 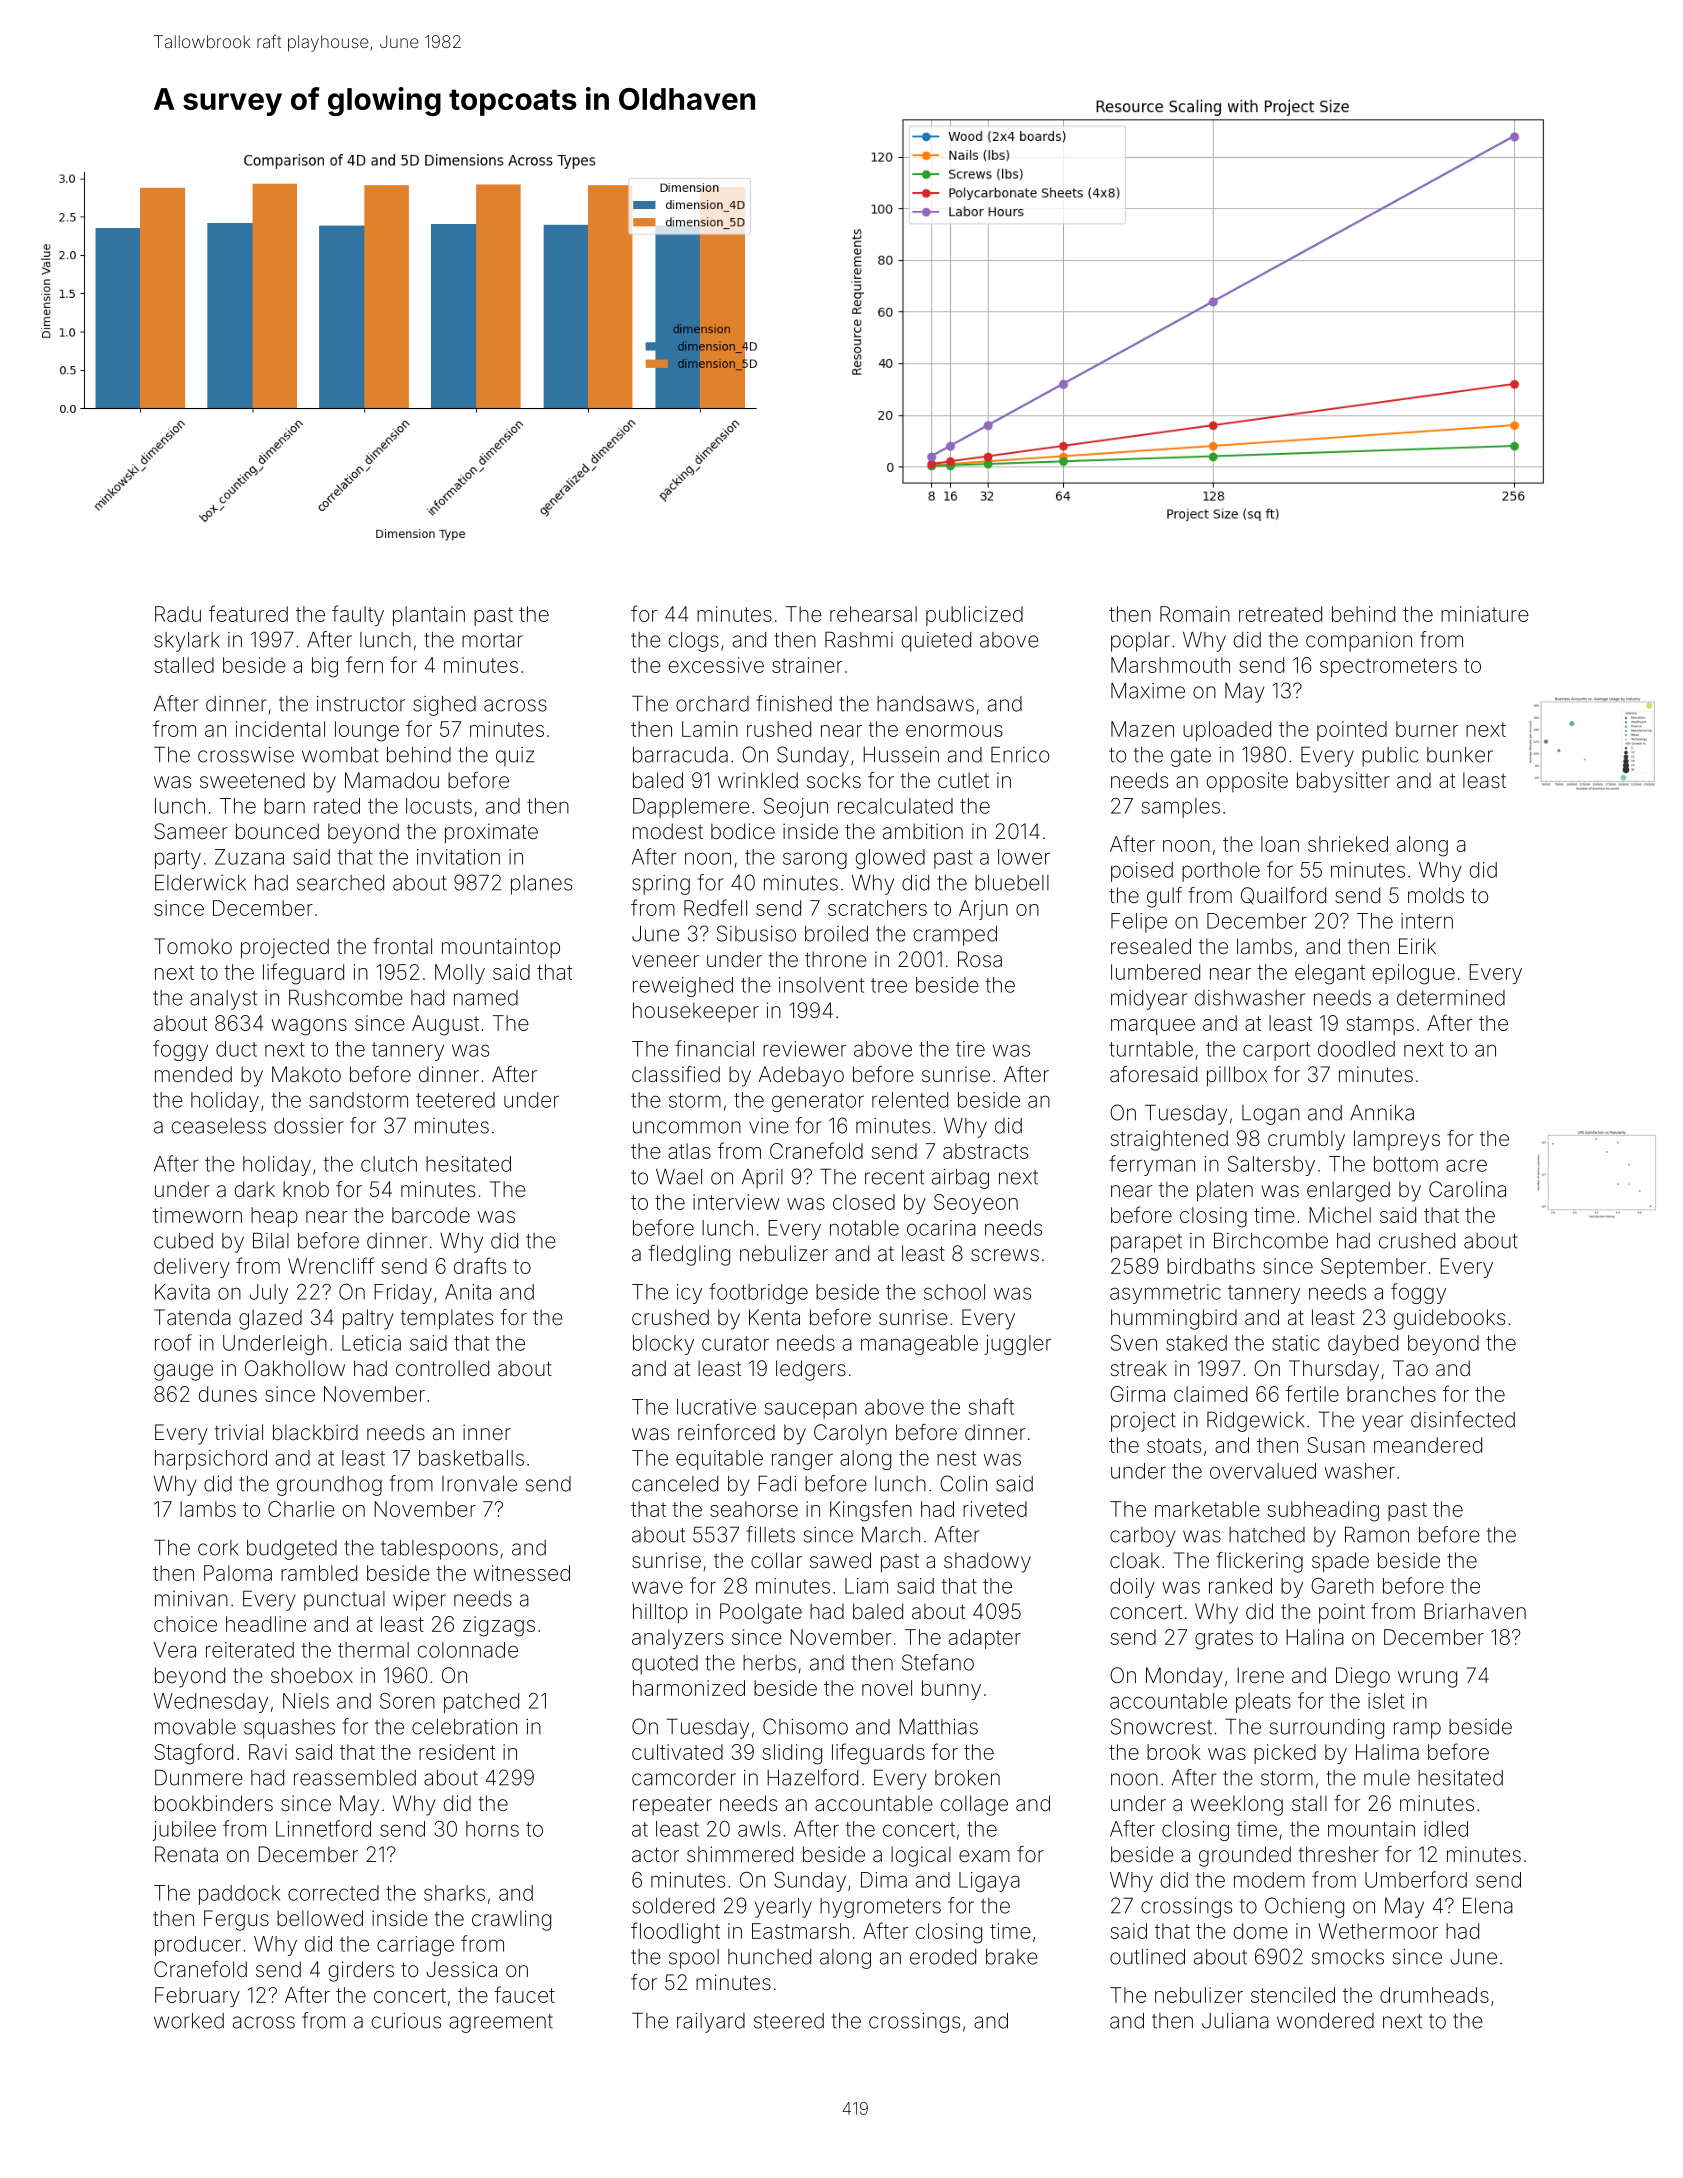 What do you see at coordinates (1195, 614) in the image?
I see `Romain` at bounding box center [1195, 614].
